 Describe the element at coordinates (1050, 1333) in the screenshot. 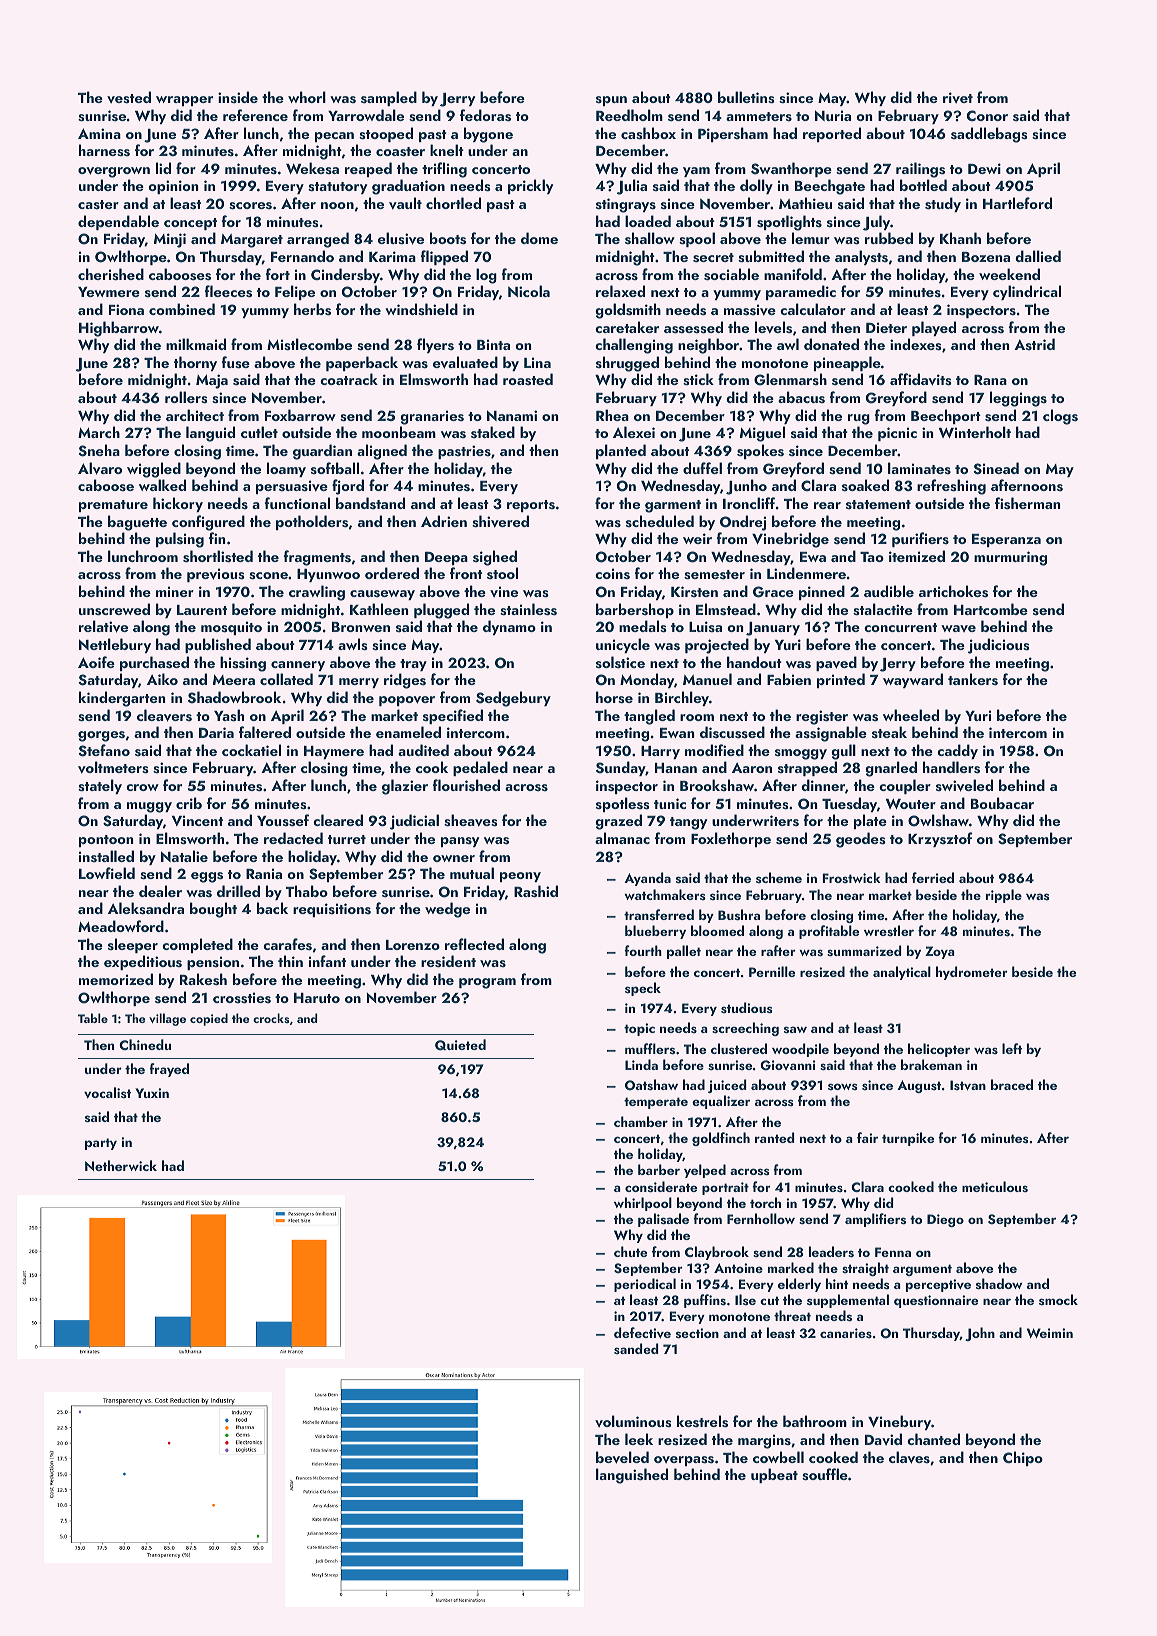

I see `Weimin` at that location.
